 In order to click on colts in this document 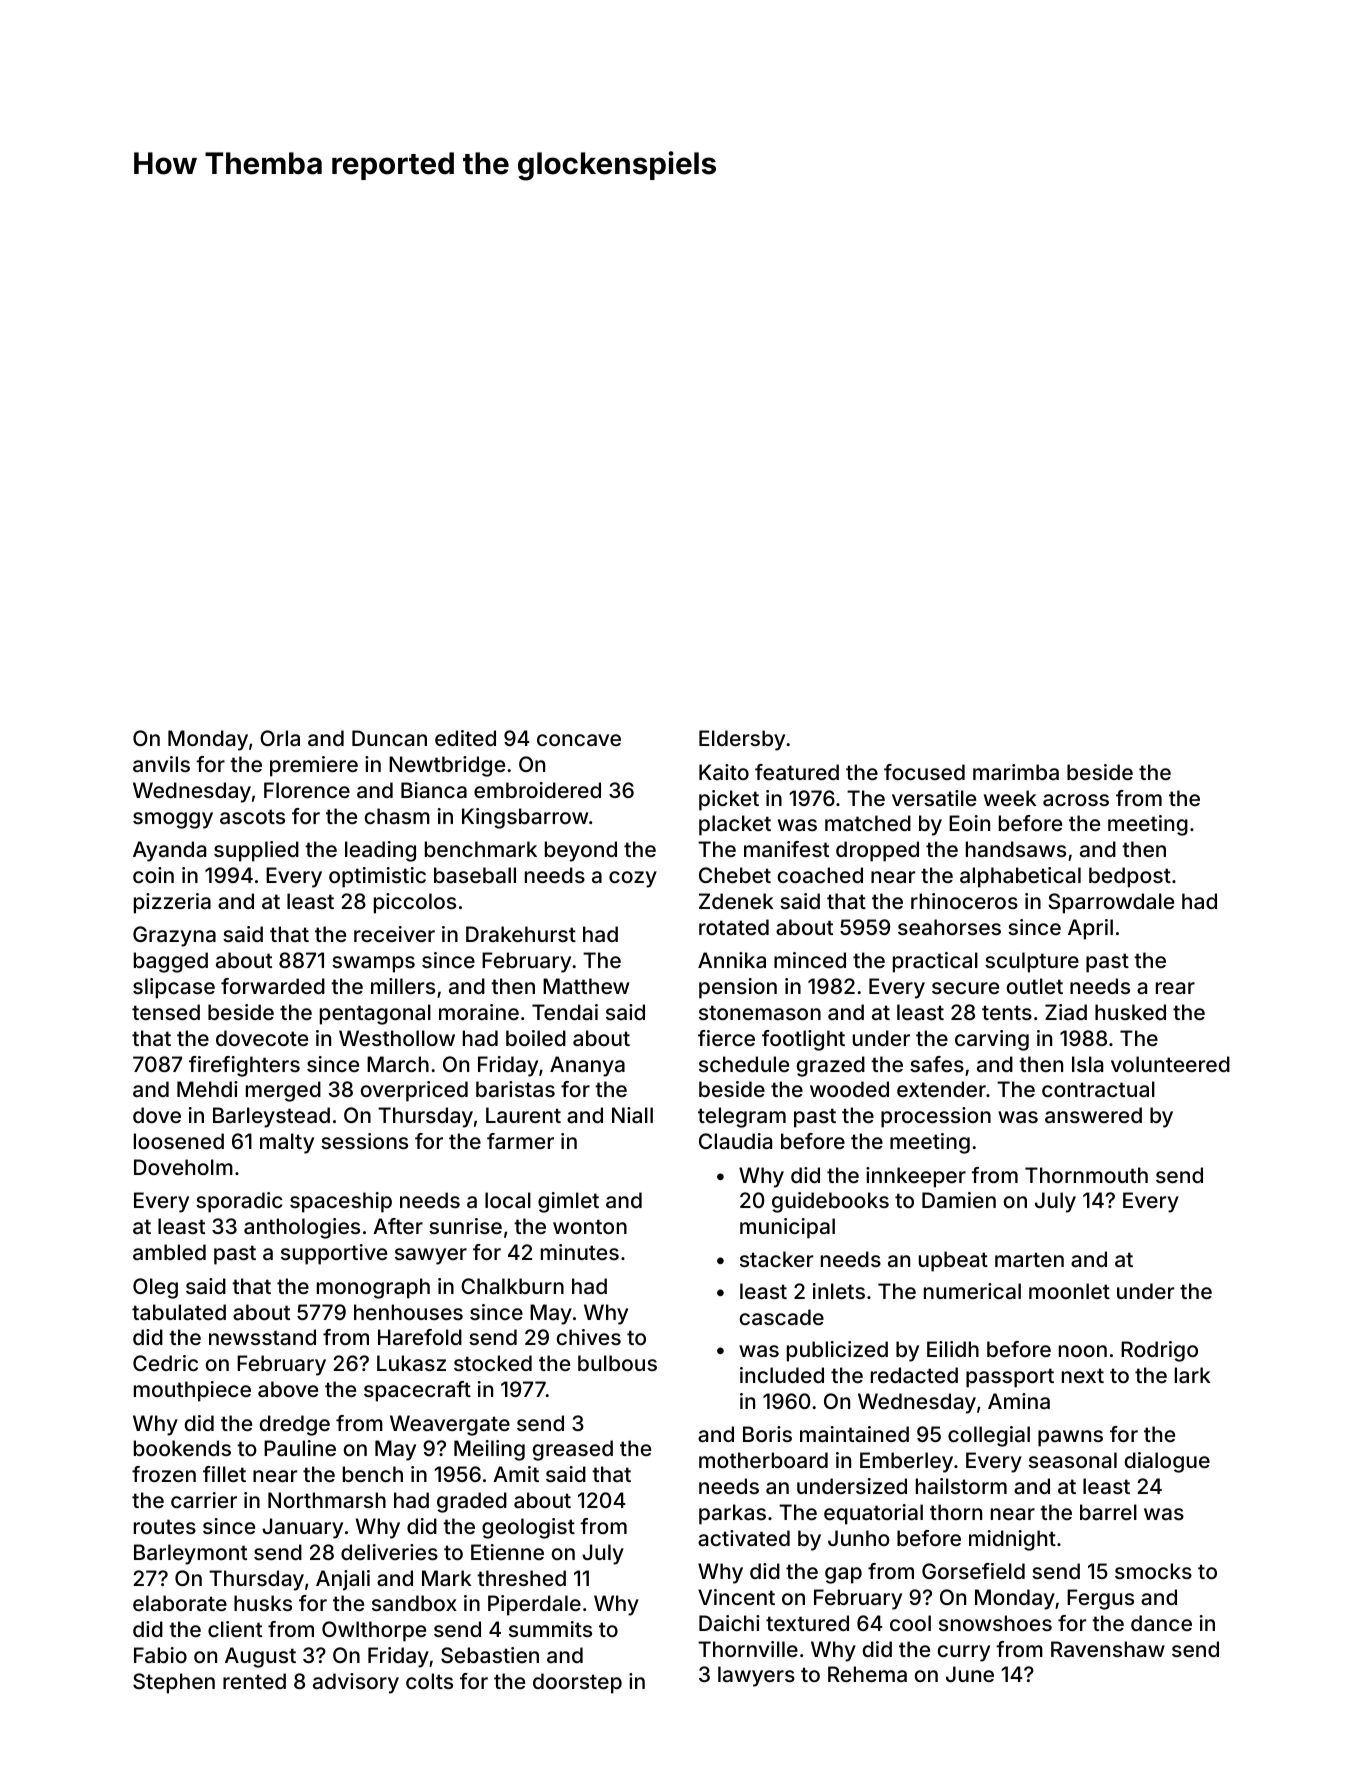, I will do `click(429, 1681)`.
